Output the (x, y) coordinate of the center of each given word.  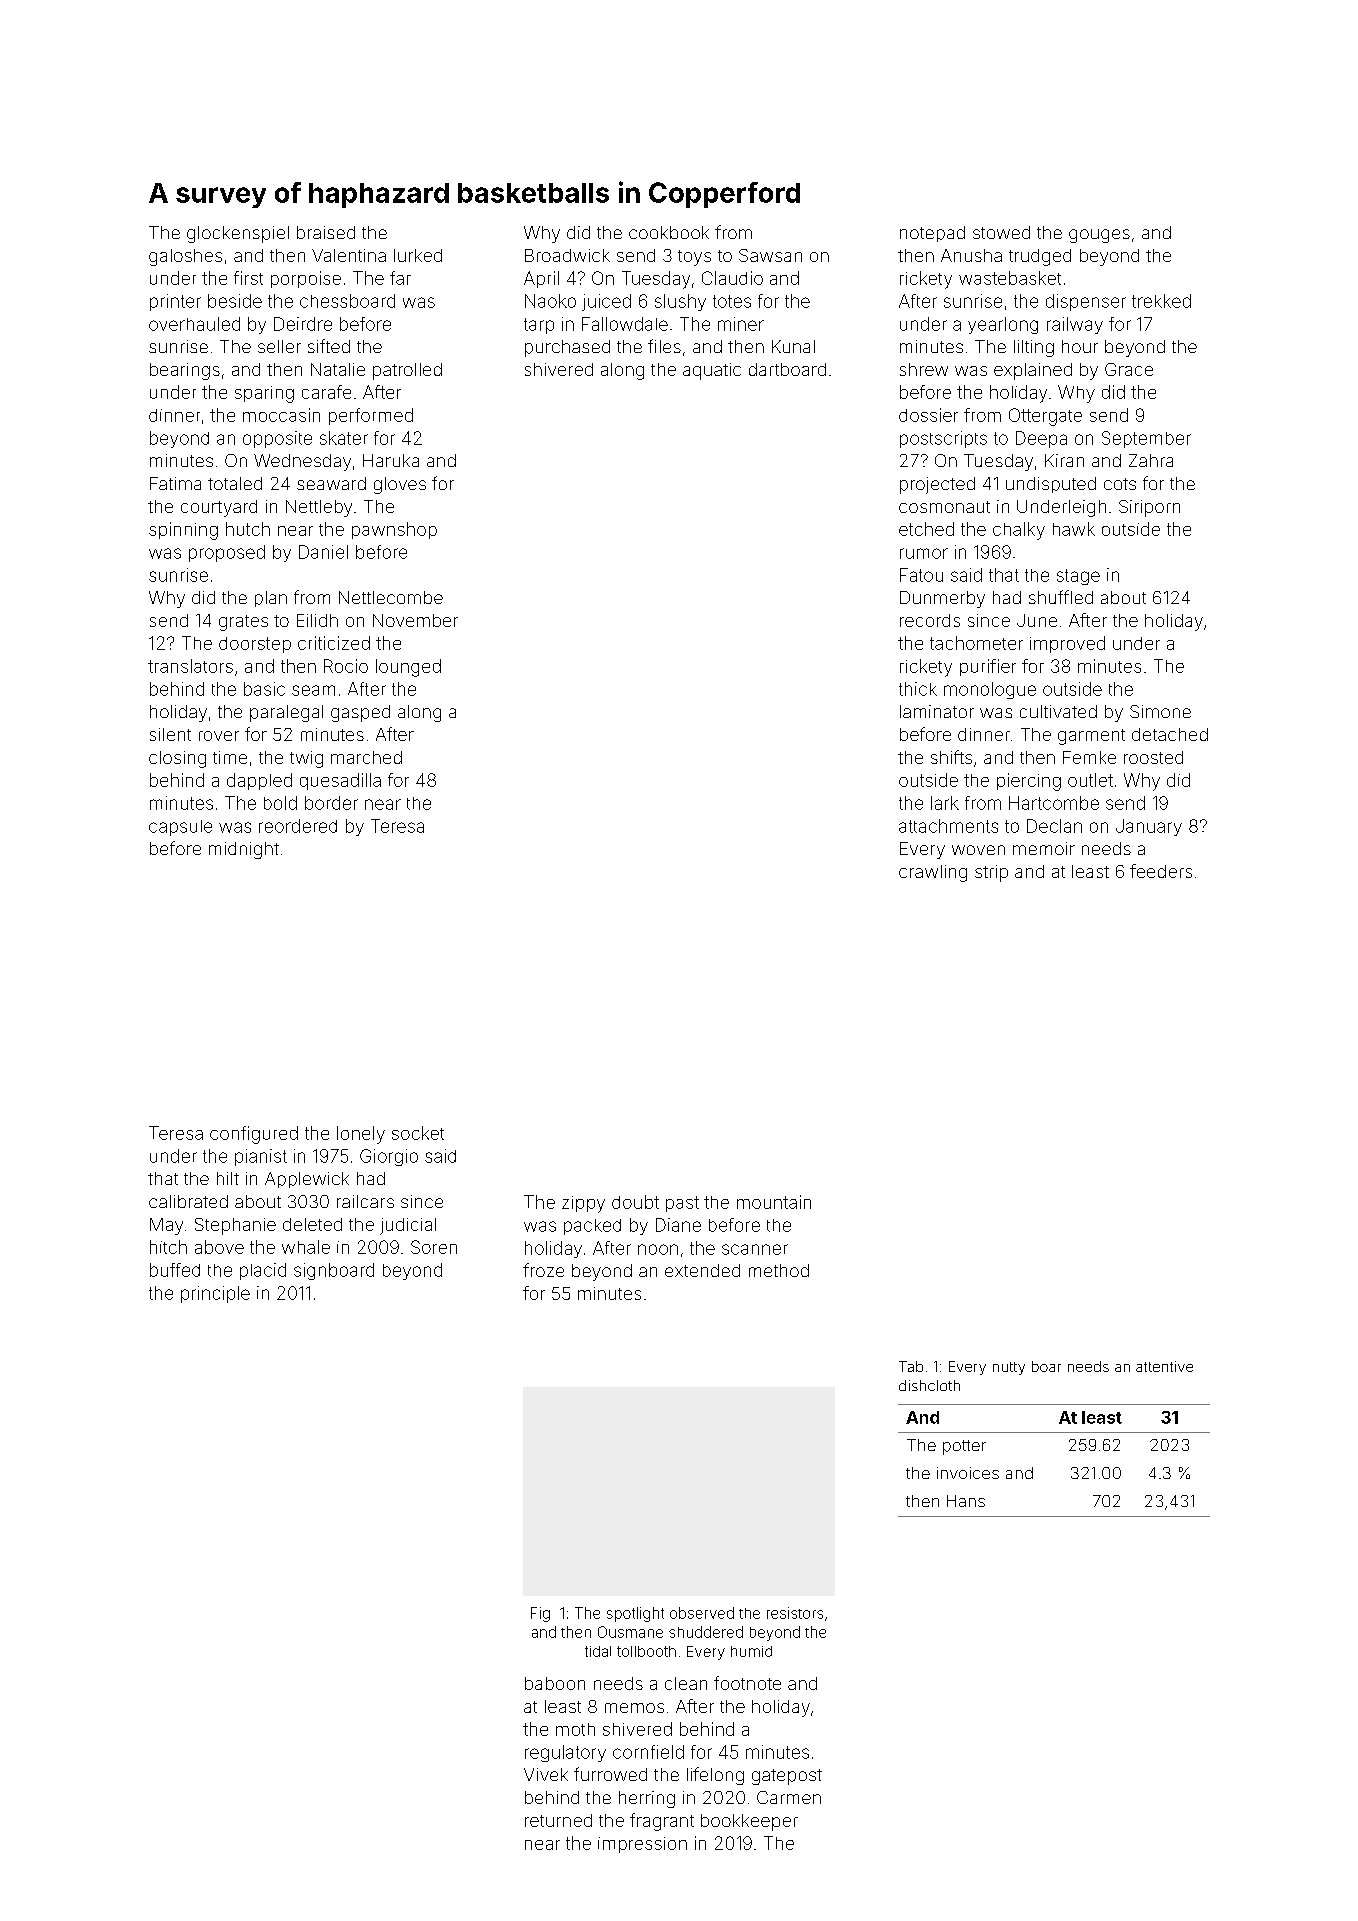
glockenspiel (238, 234)
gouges (1099, 236)
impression (642, 1845)
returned (558, 1820)
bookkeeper (749, 1822)
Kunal (793, 346)
